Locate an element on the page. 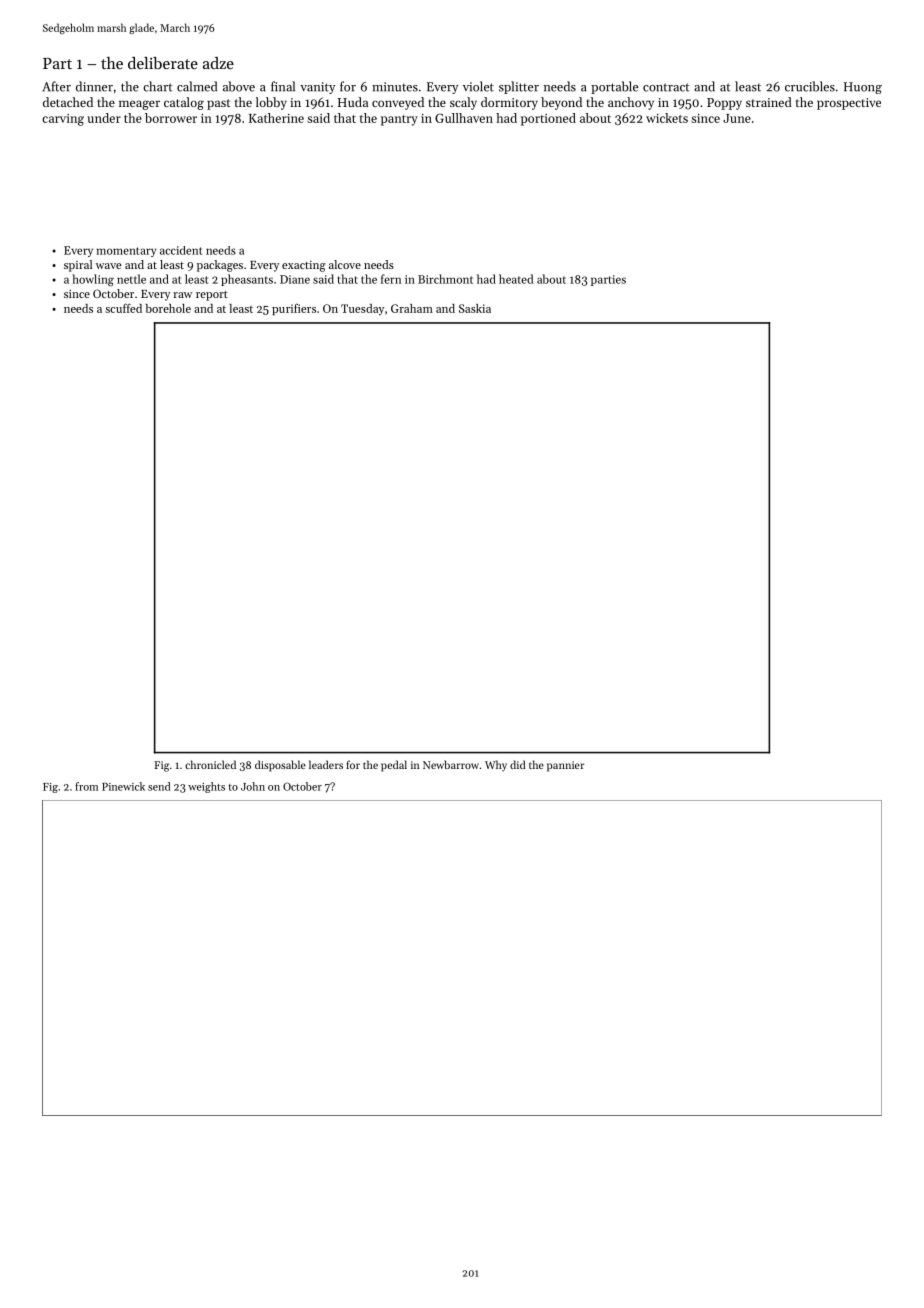 The width and height of the image is (924, 1308). leaders is located at coordinates (326, 764).
